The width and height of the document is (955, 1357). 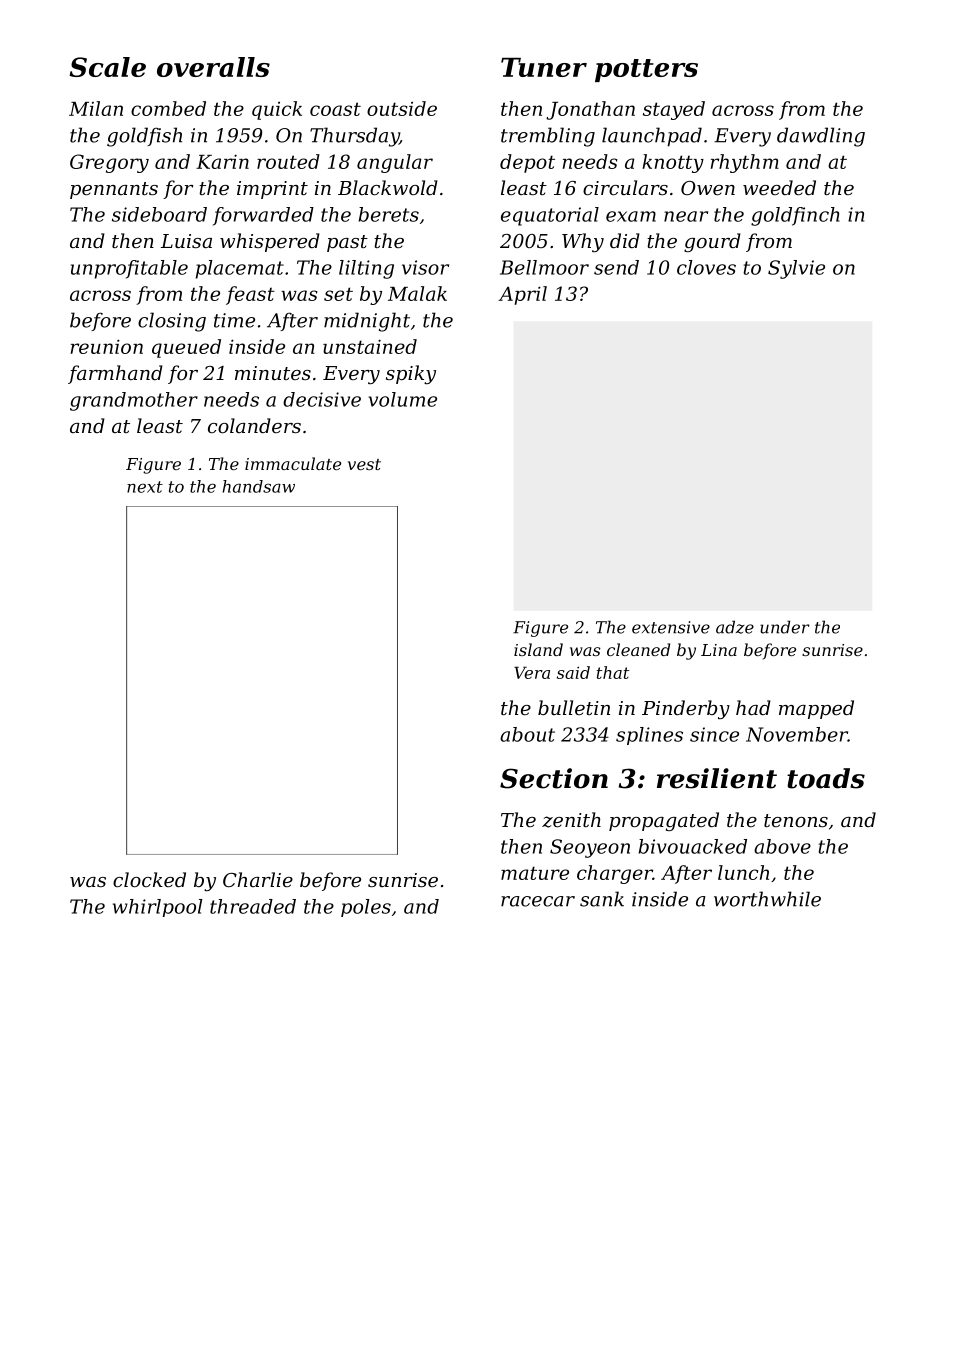 I want to click on potters, so click(x=646, y=70).
